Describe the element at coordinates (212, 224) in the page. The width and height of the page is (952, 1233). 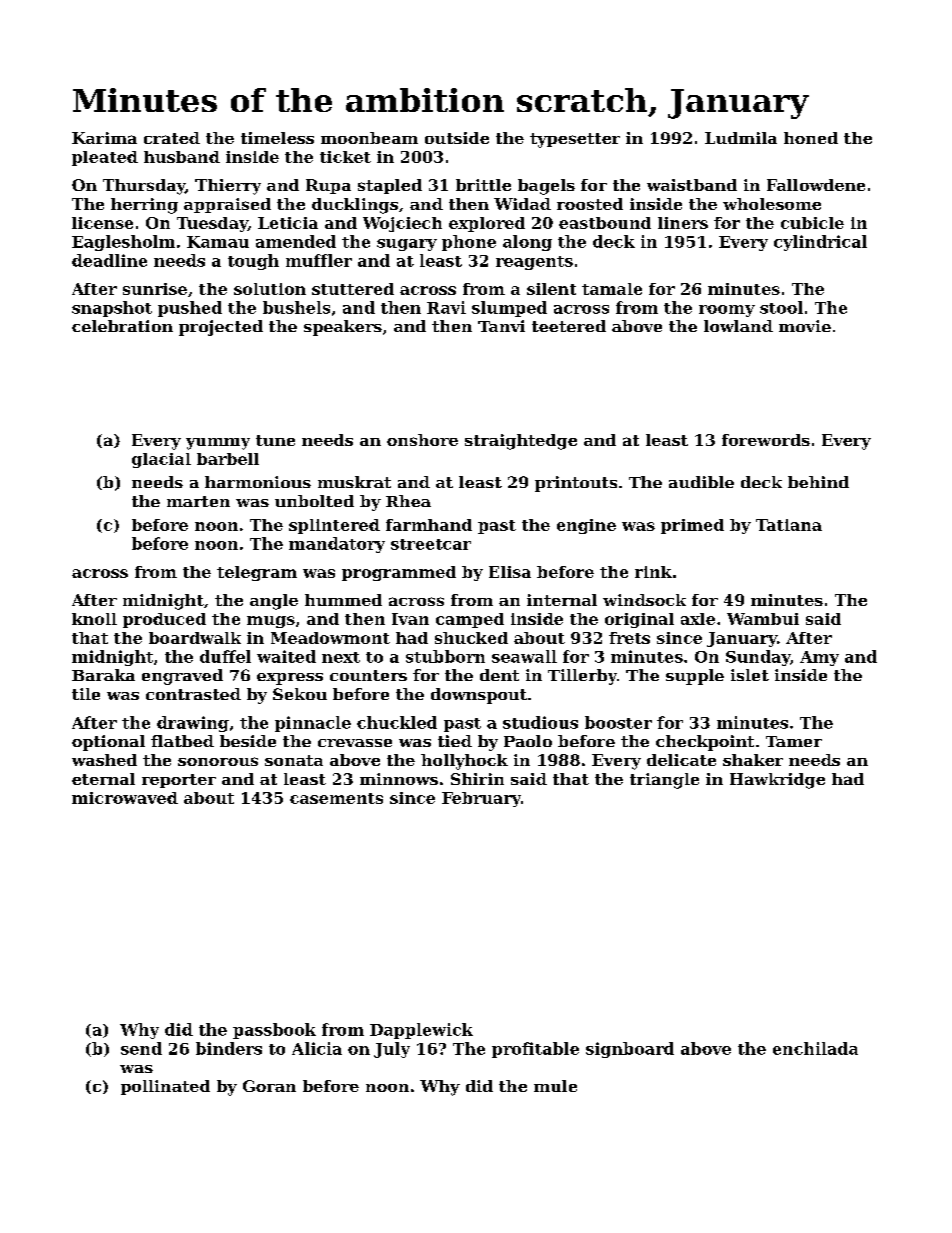
I see `Tuesday` at that location.
